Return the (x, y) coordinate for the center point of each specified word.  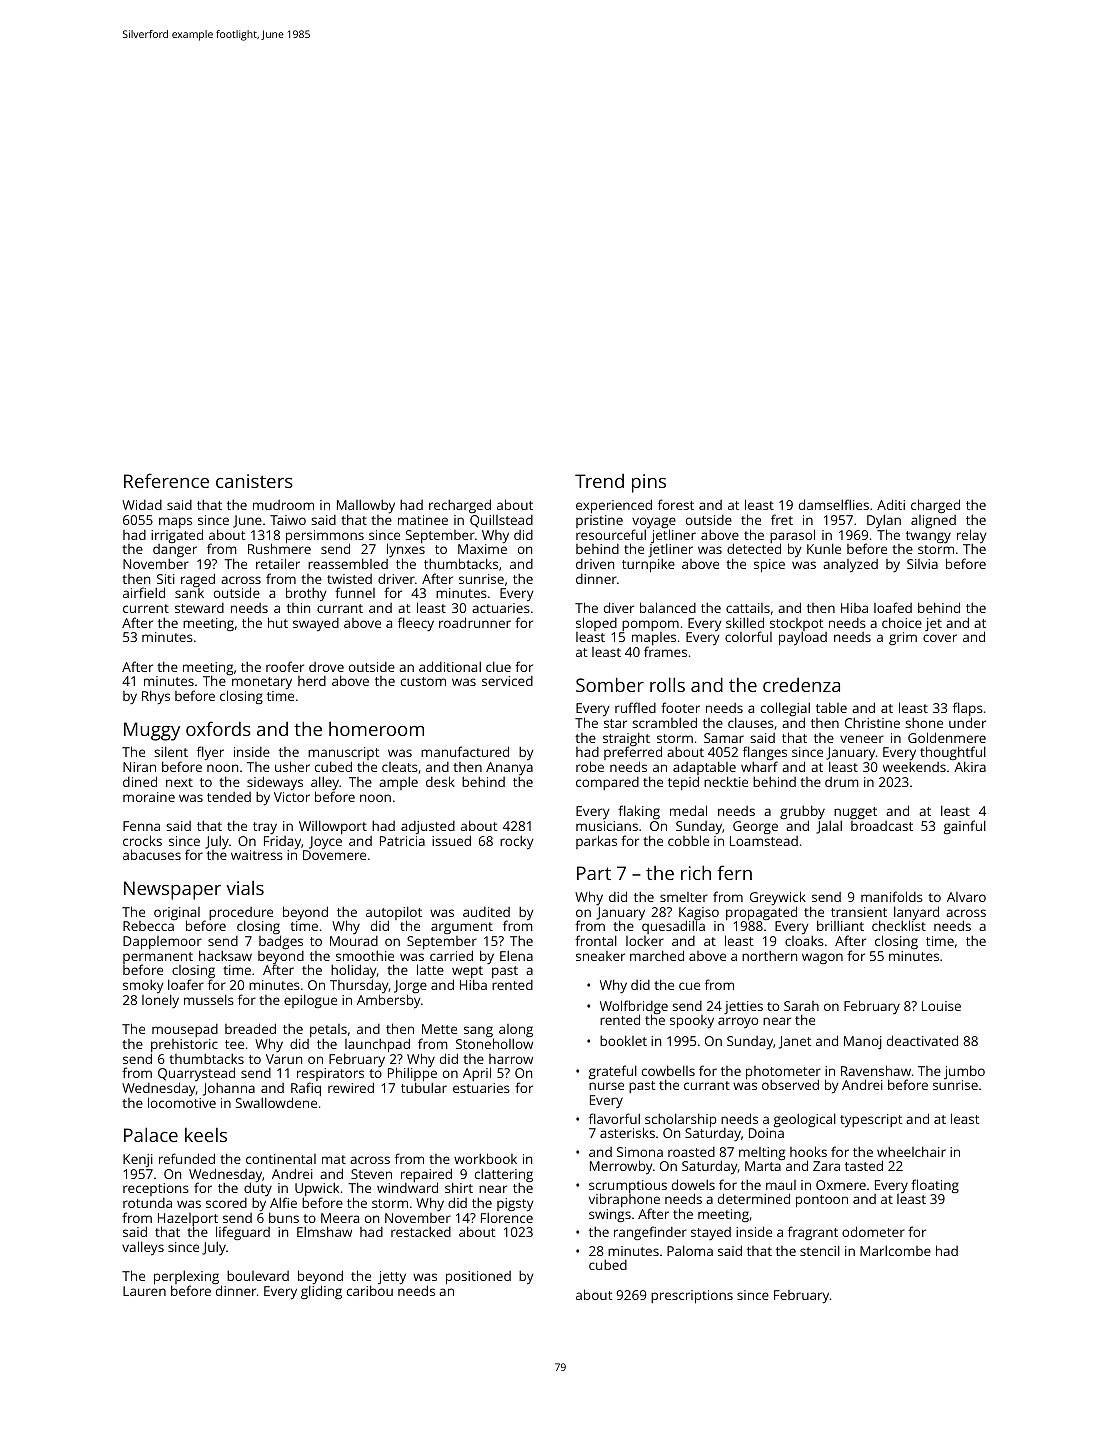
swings (610, 1215)
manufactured (465, 751)
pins (649, 483)
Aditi (891, 504)
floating (935, 1186)
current (146, 608)
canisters (254, 481)
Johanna (229, 1089)
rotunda (147, 1203)
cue (689, 986)
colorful (748, 636)
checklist (899, 926)
